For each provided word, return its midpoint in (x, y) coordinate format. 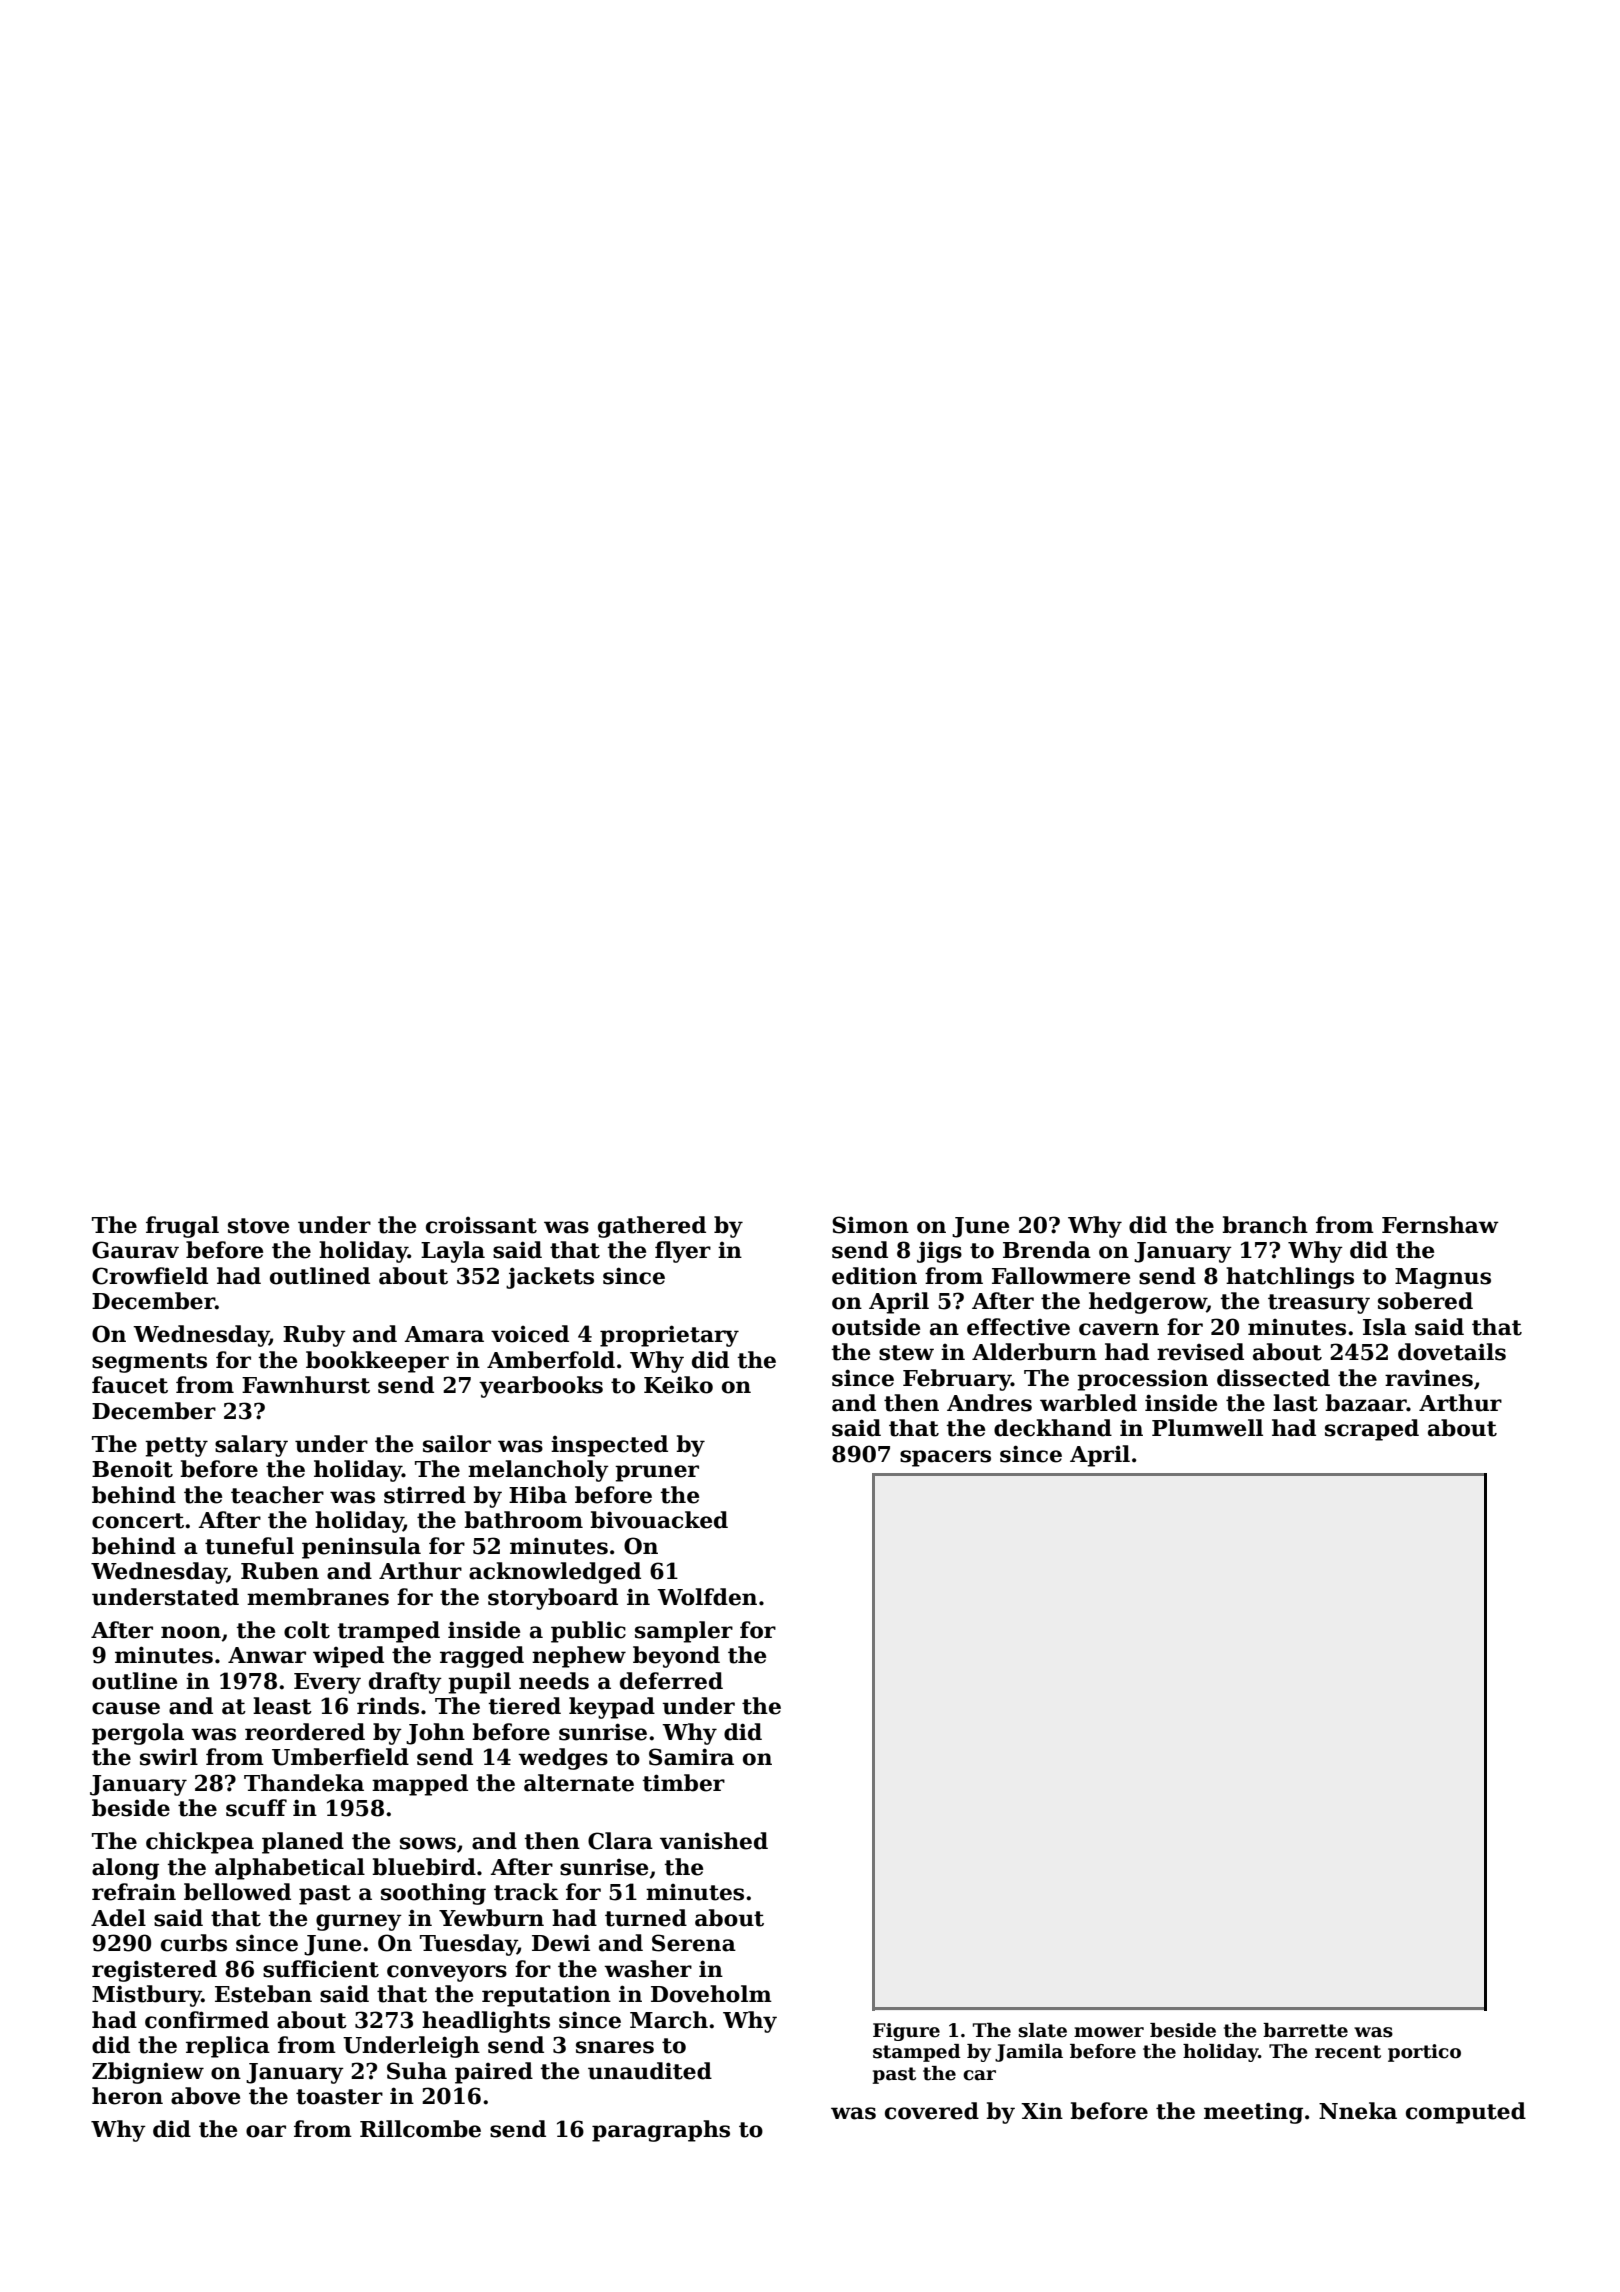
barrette (1305, 2030)
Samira (691, 1757)
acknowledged (555, 1573)
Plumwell (1207, 1428)
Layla (453, 1252)
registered (154, 1971)
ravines (1429, 1378)
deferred (671, 1681)
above (205, 2096)
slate (1042, 2030)
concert (138, 1521)
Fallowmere (1061, 1276)
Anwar (267, 1655)
